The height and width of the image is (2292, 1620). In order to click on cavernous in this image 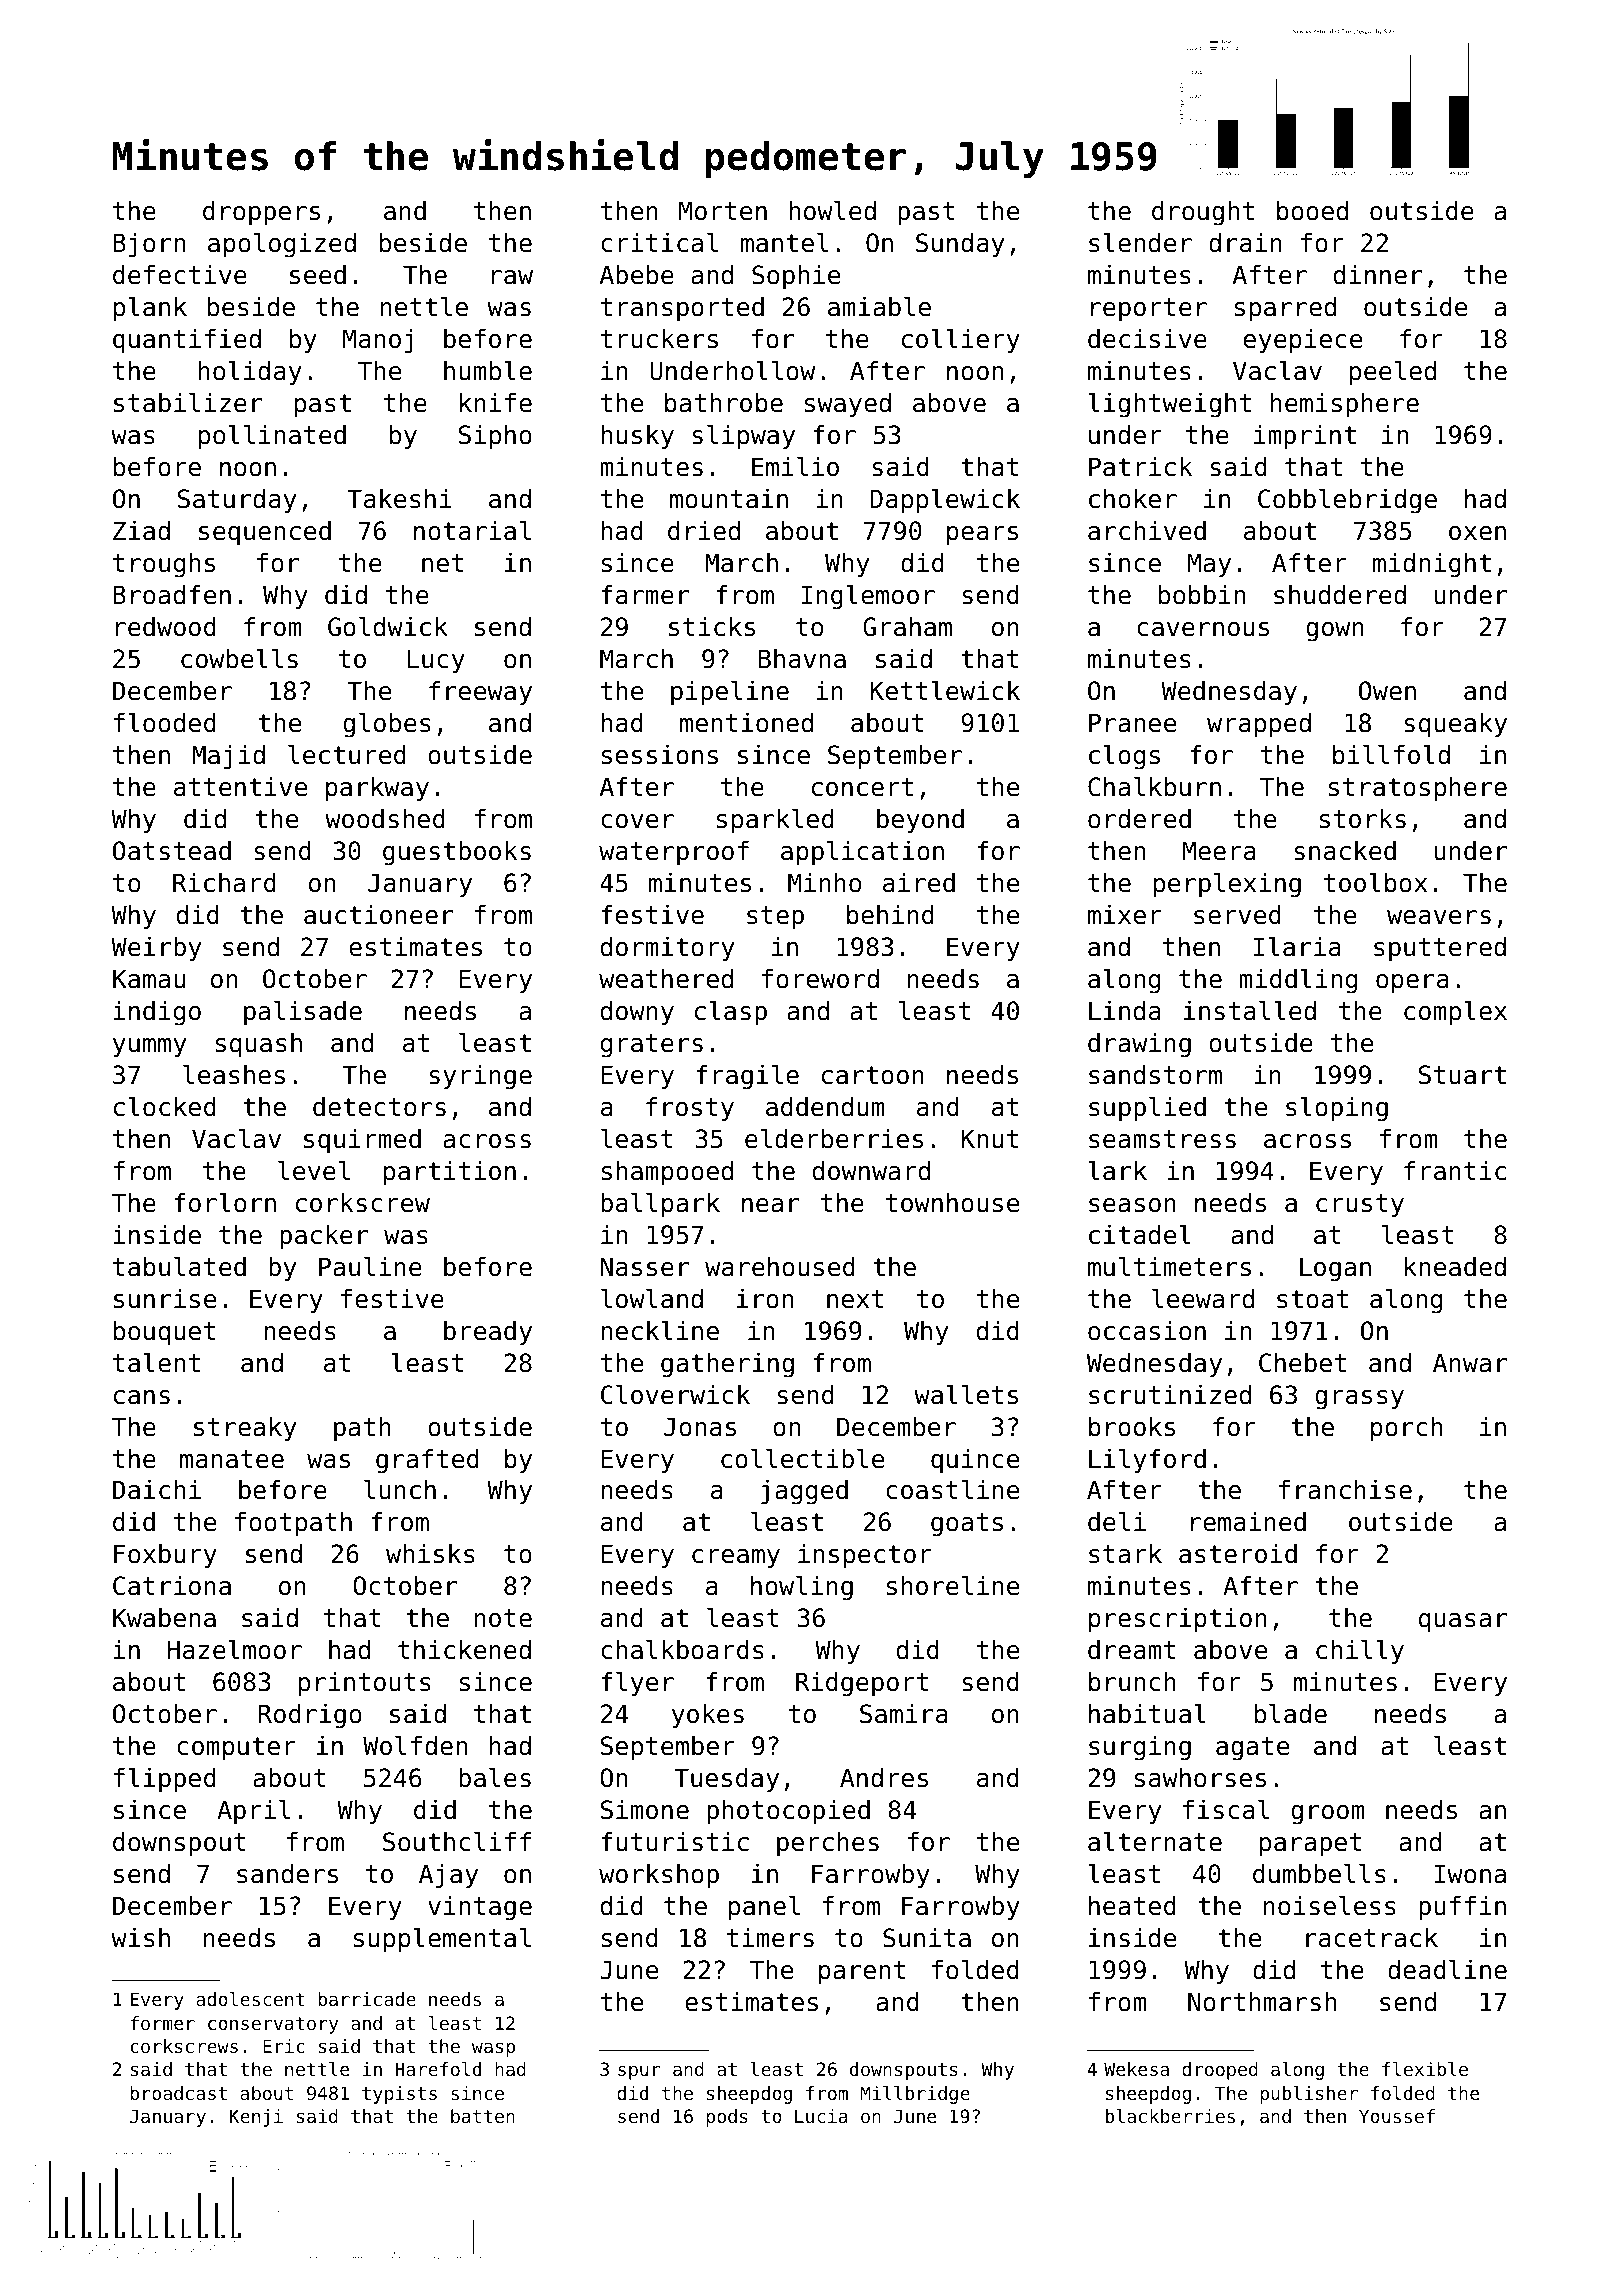, I will do `click(1203, 629)`.
